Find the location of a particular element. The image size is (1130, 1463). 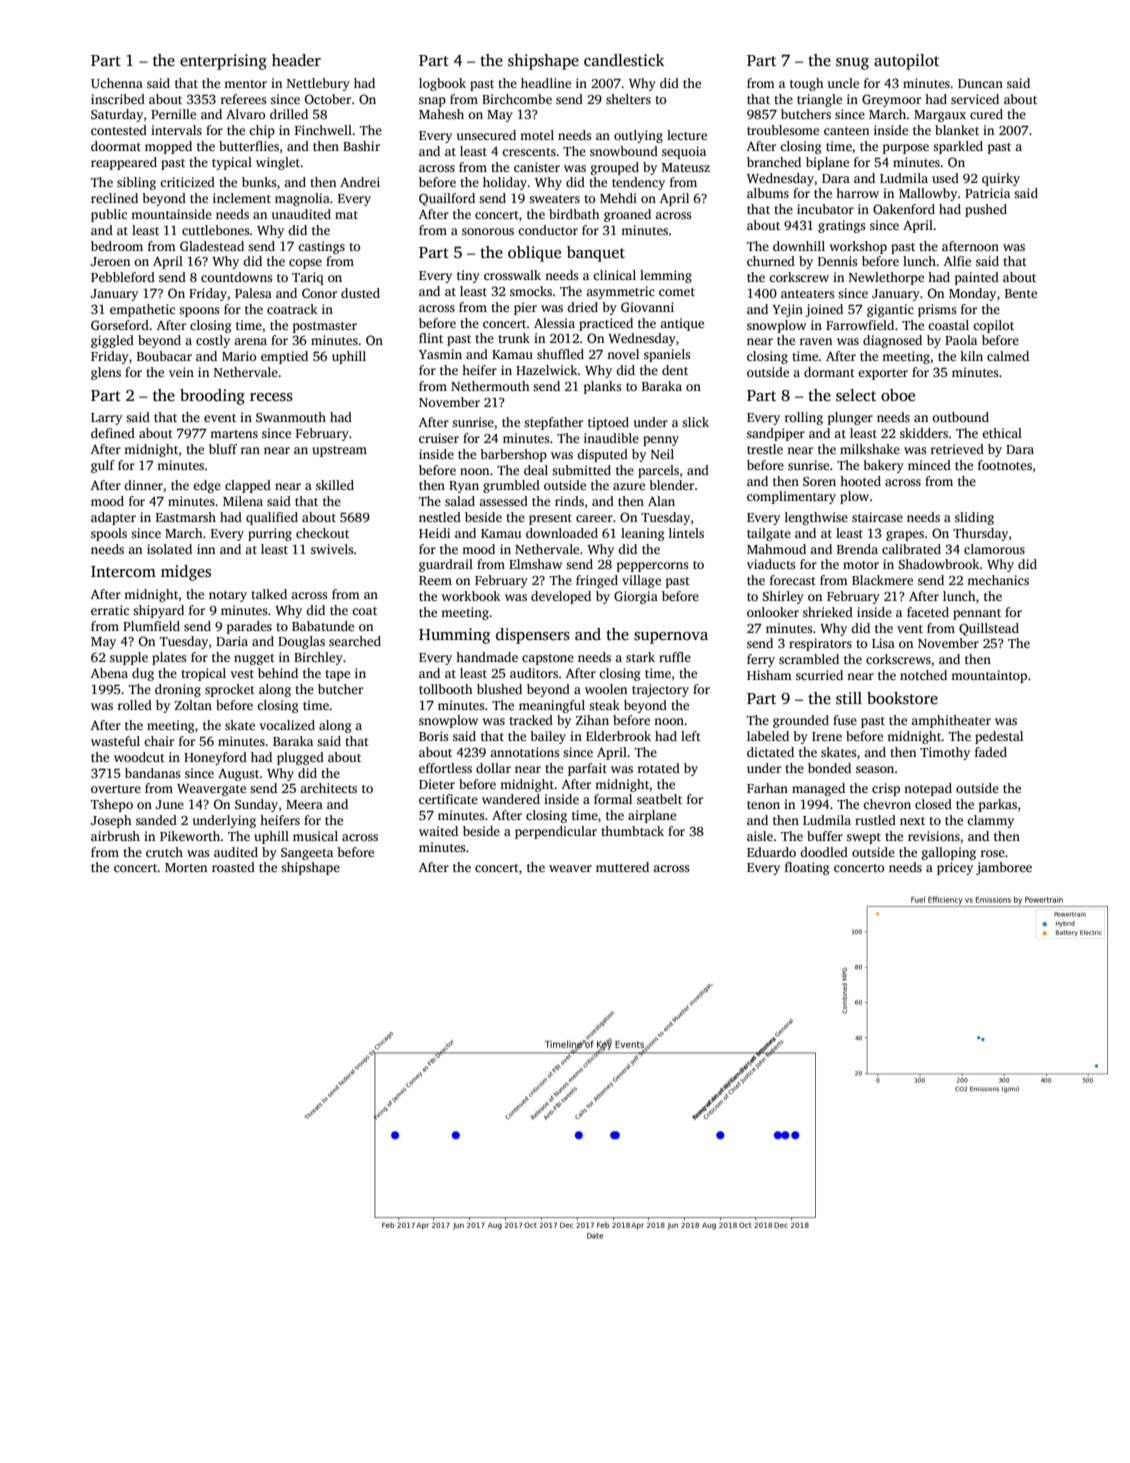

floating is located at coordinates (807, 868).
